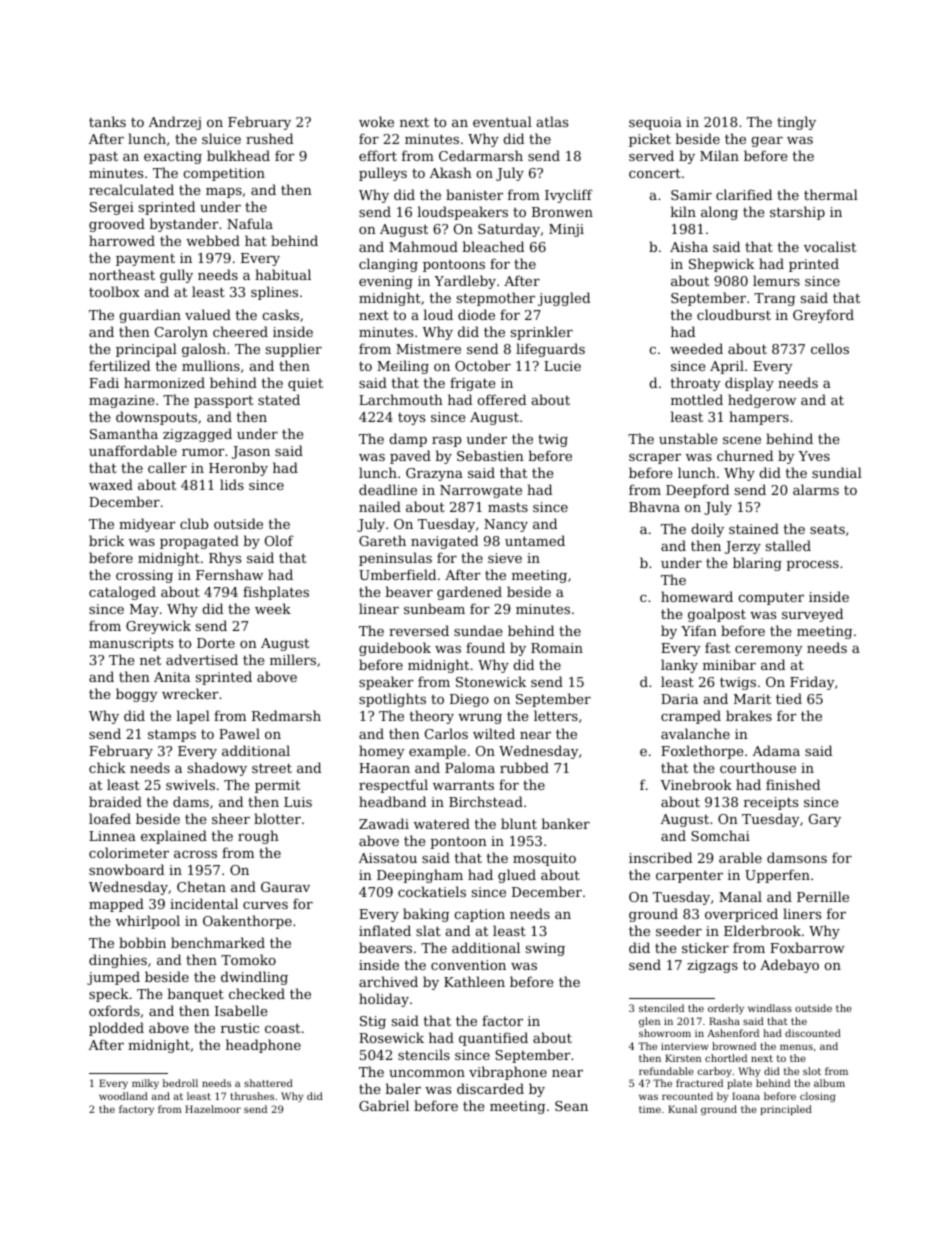  Describe the element at coordinates (126, 869) in the screenshot. I see `snowboard` at that location.
